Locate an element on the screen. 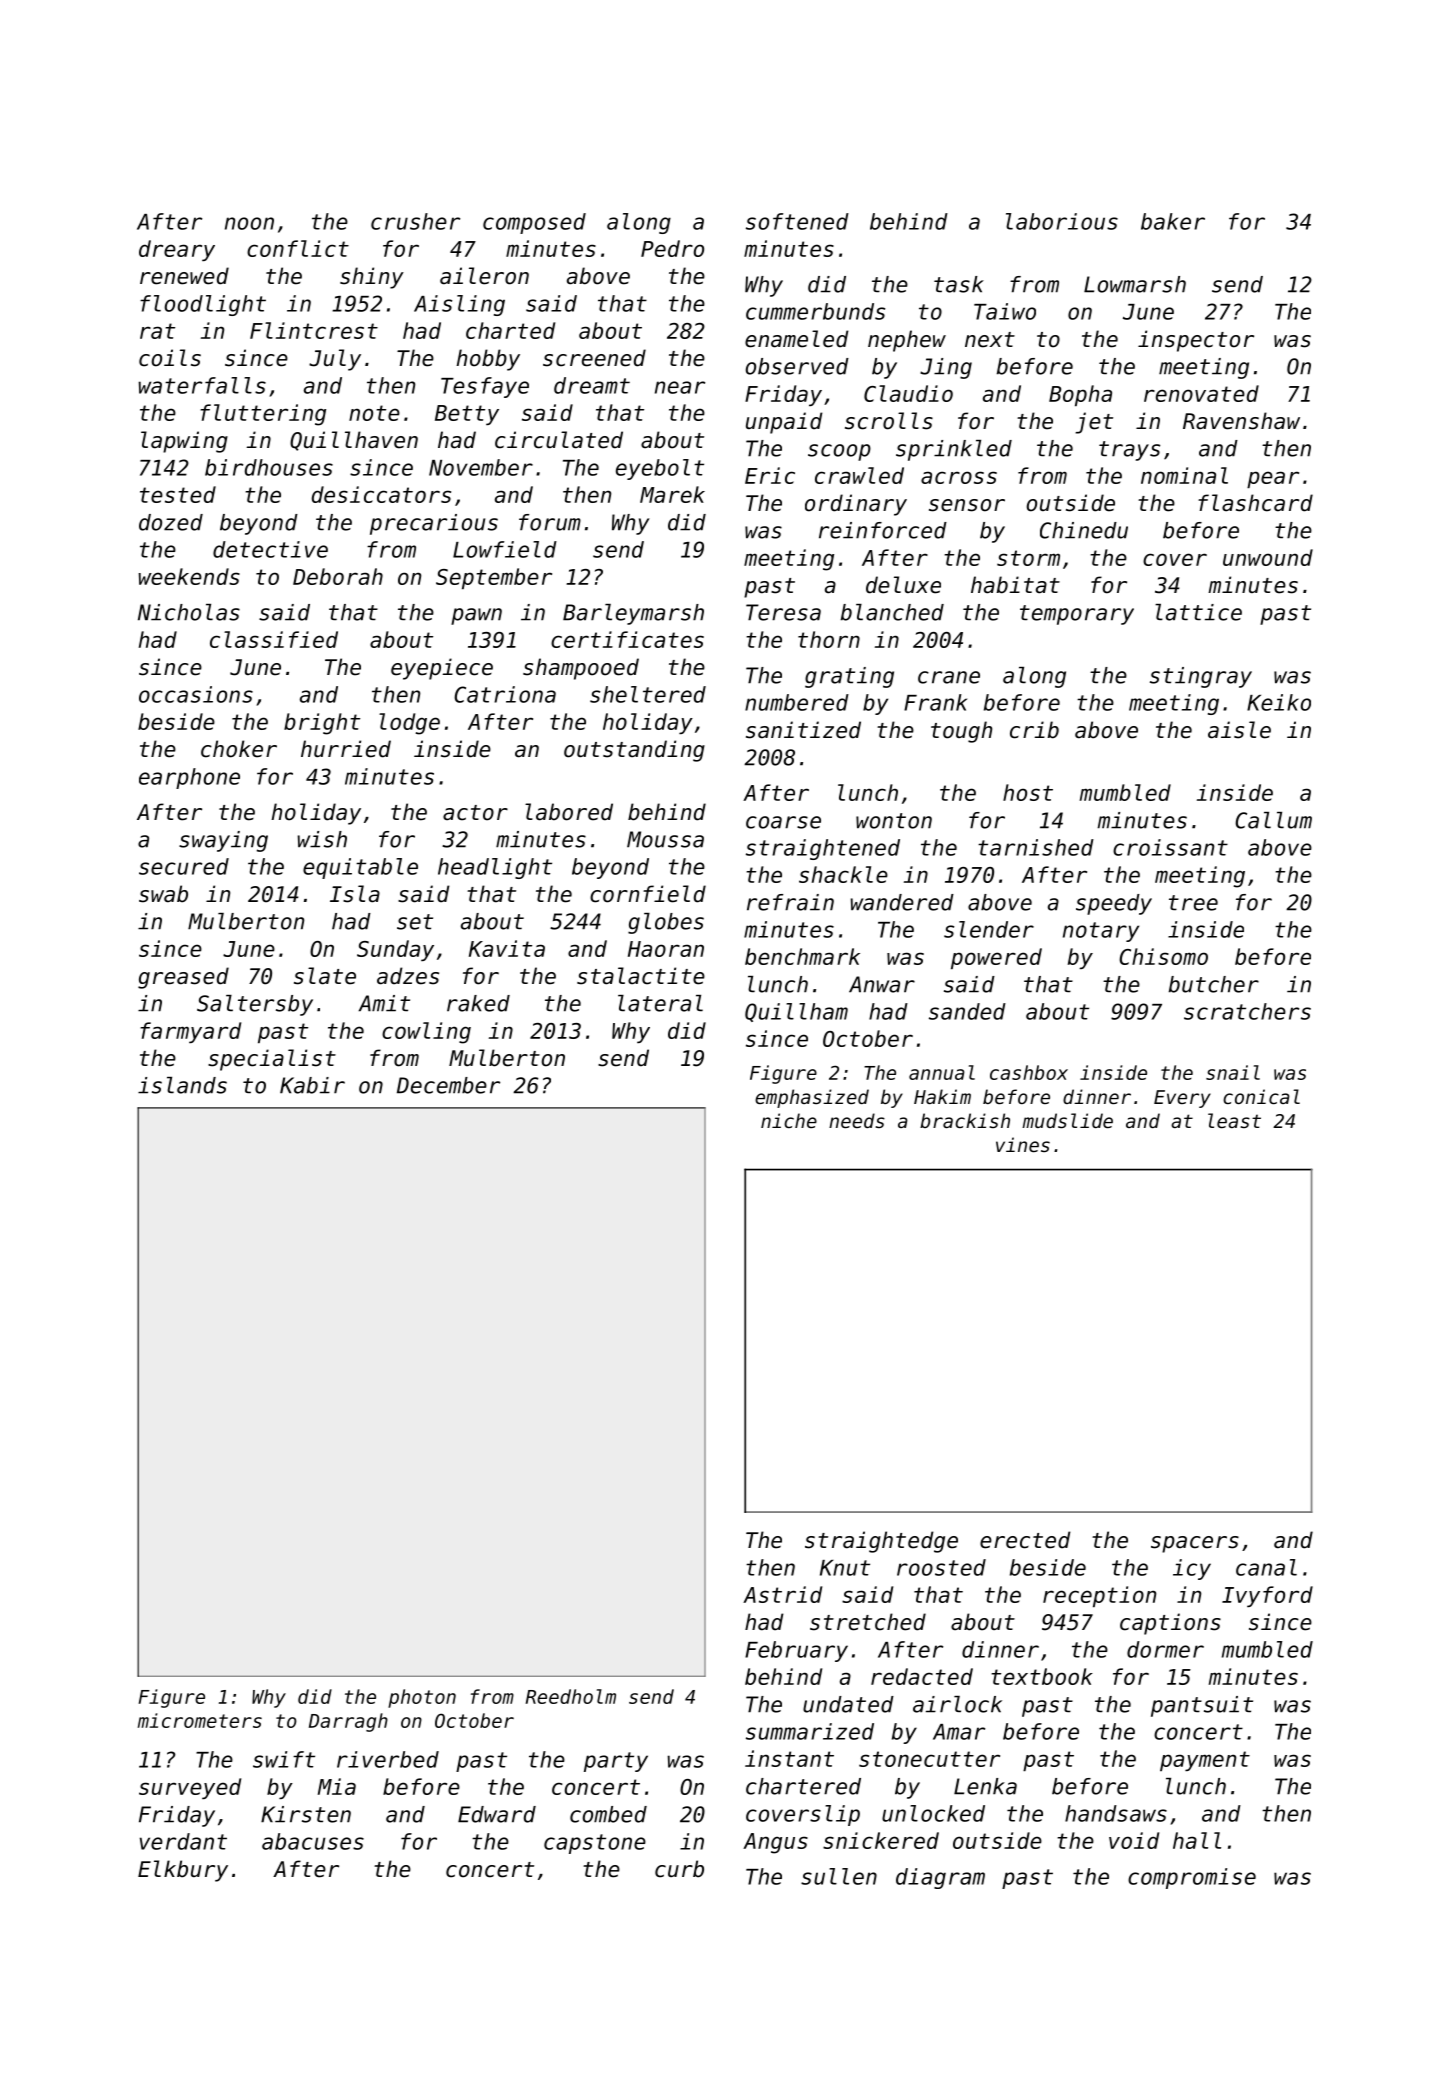 This screenshot has width=1450, height=2100. curb is located at coordinates (679, 1869).
